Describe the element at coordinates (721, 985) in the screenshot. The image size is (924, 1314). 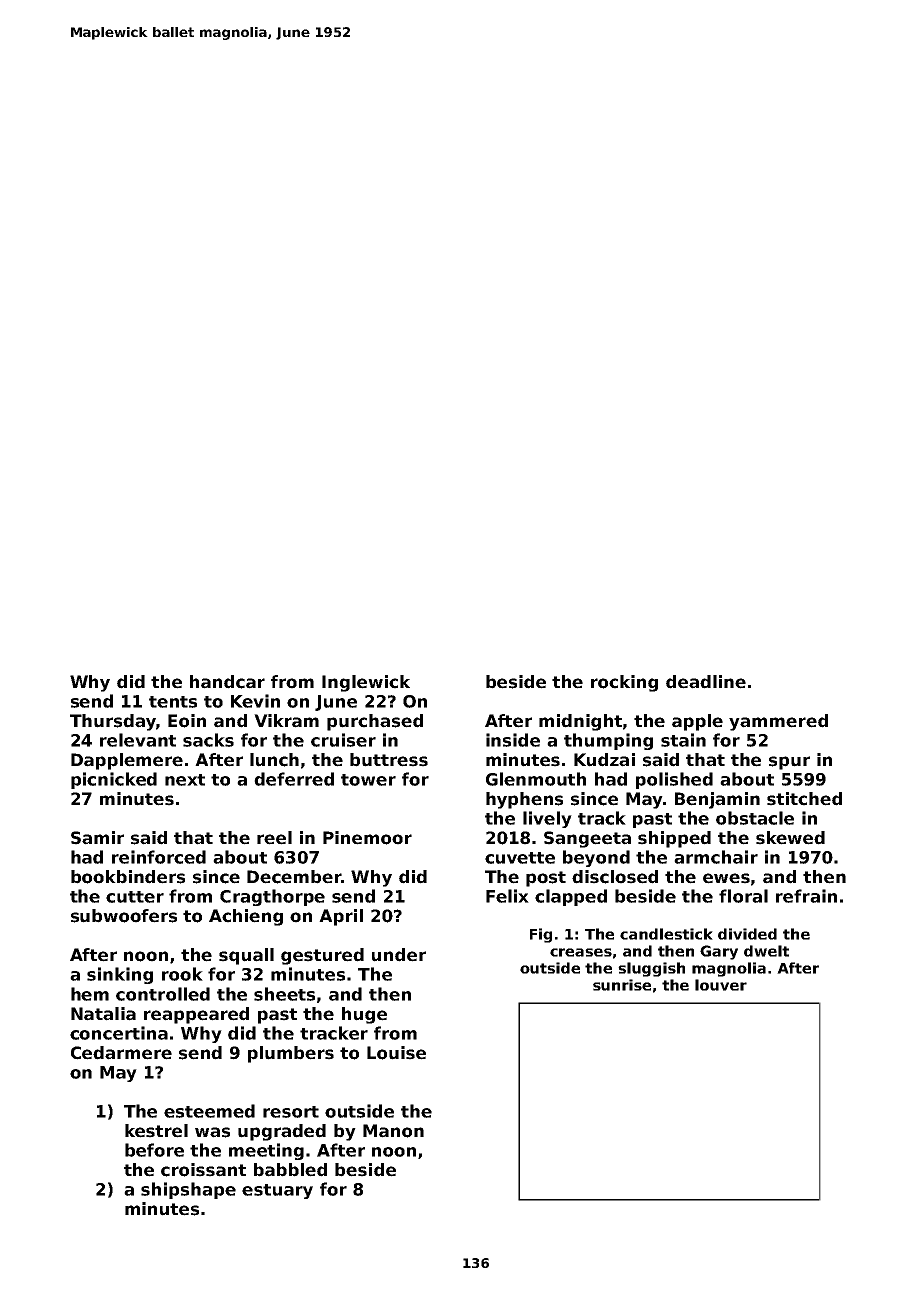
I see `louver` at that location.
